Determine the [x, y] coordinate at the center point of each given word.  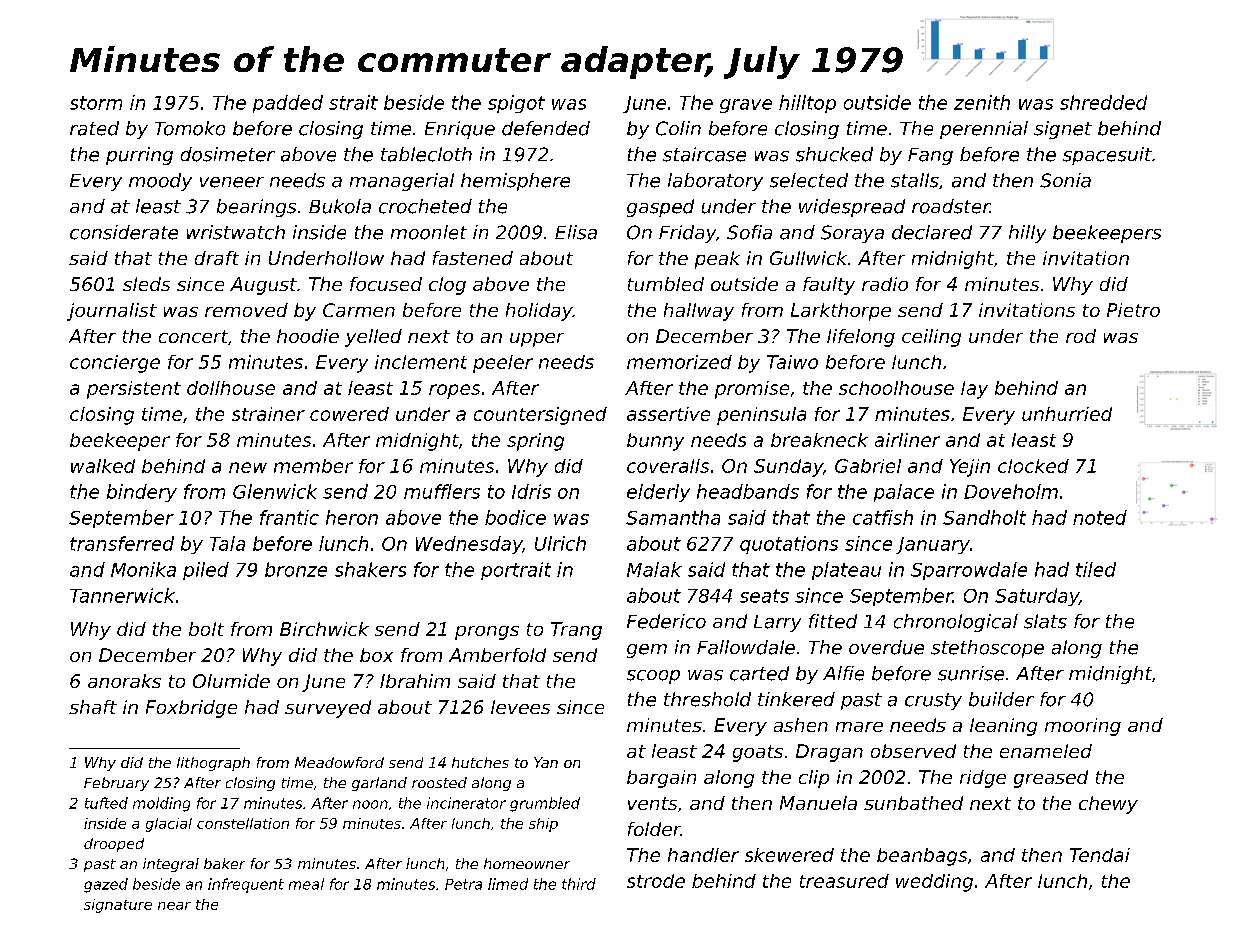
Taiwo [792, 362]
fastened [473, 258]
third [579, 884]
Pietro [1133, 310]
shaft [93, 707]
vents [652, 803]
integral [171, 865]
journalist [112, 312]
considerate [124, 232]
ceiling [931, 338]
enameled [1046, 751]
